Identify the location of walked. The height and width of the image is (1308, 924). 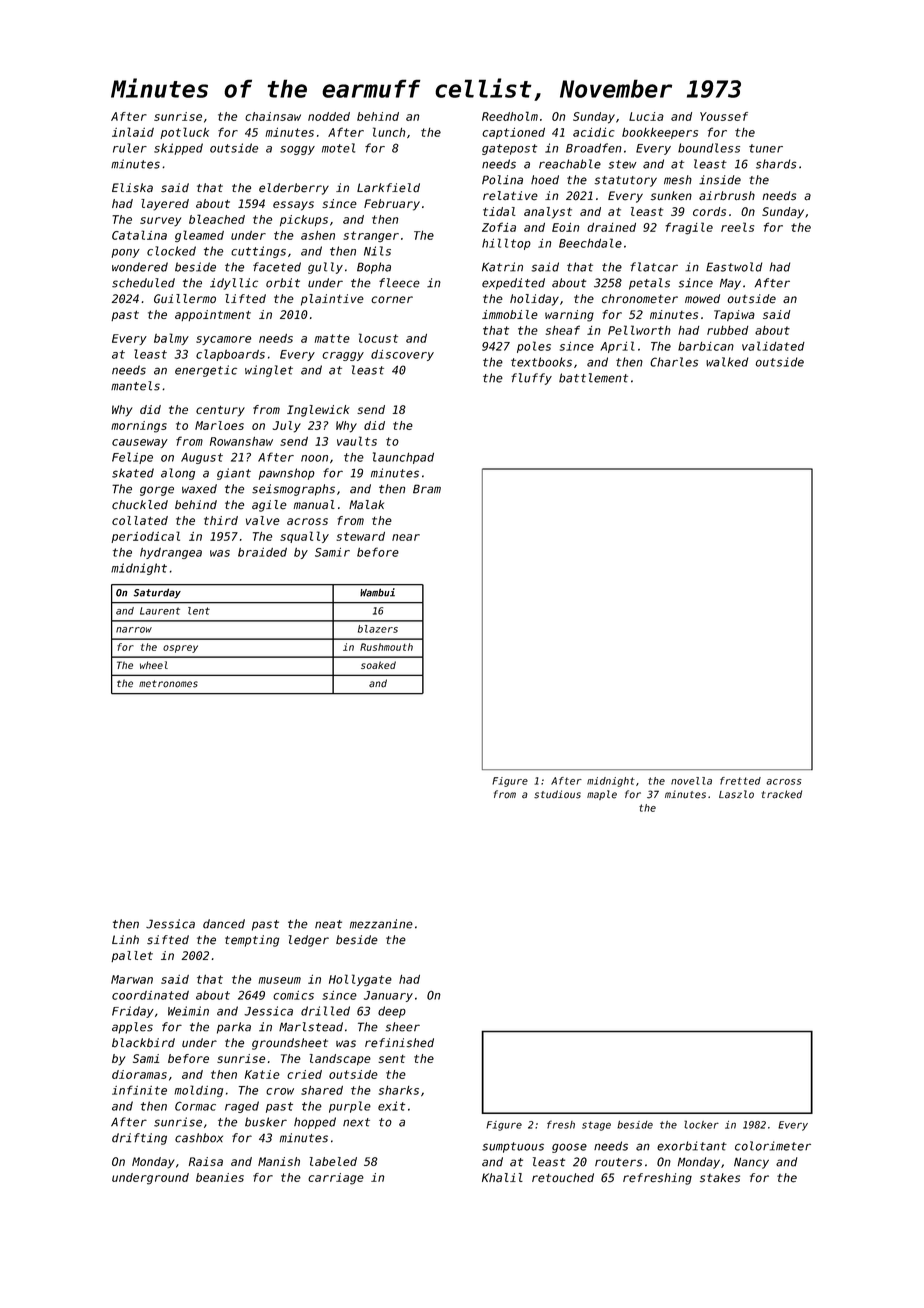
(727, 362).
